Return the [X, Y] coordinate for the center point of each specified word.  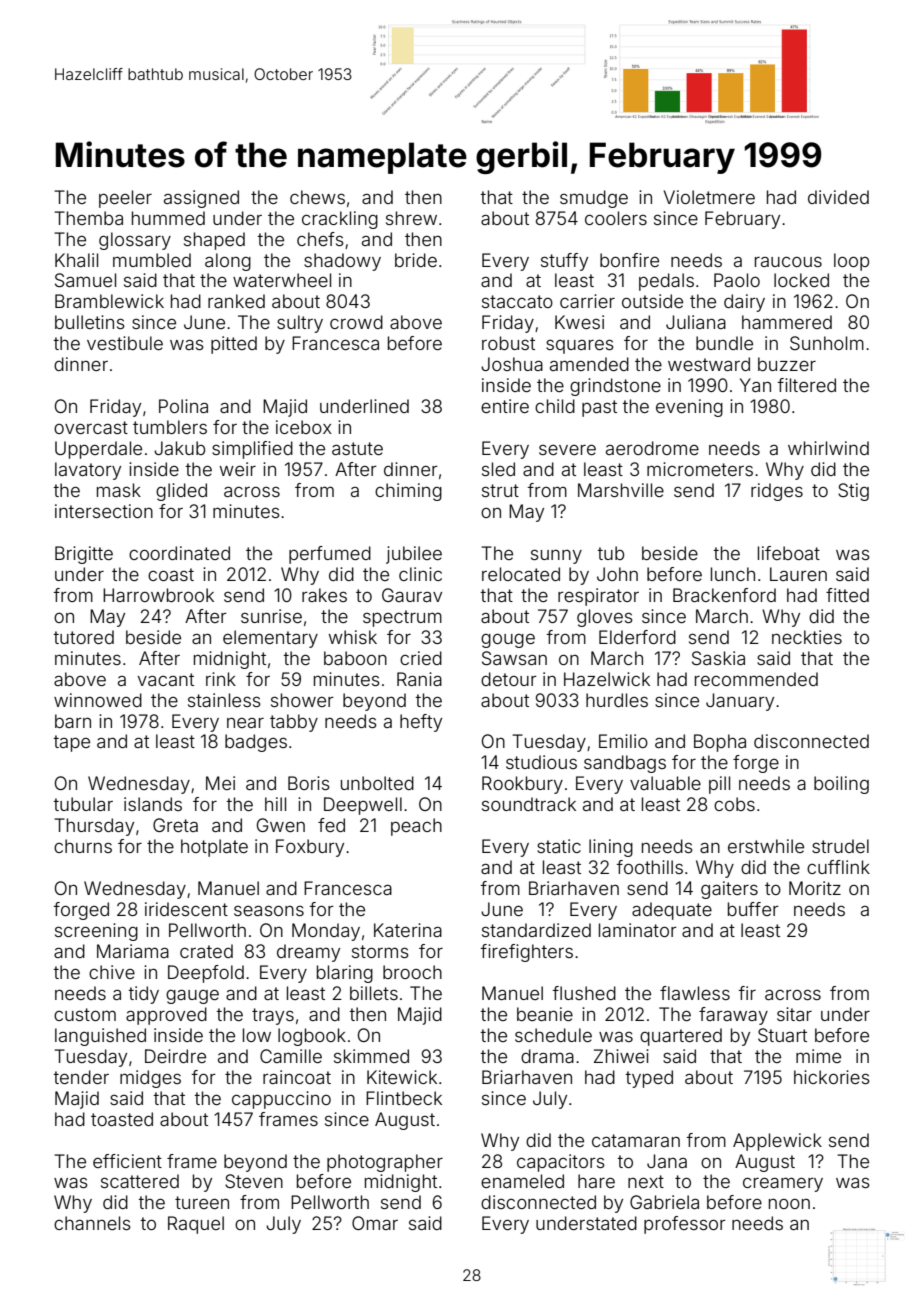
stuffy [564, 262]
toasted [122, 1119]
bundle [724, 343]
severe [567, 449]
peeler [125, 199]
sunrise [271, 616]
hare [596, 1181]
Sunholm [827, 343]
